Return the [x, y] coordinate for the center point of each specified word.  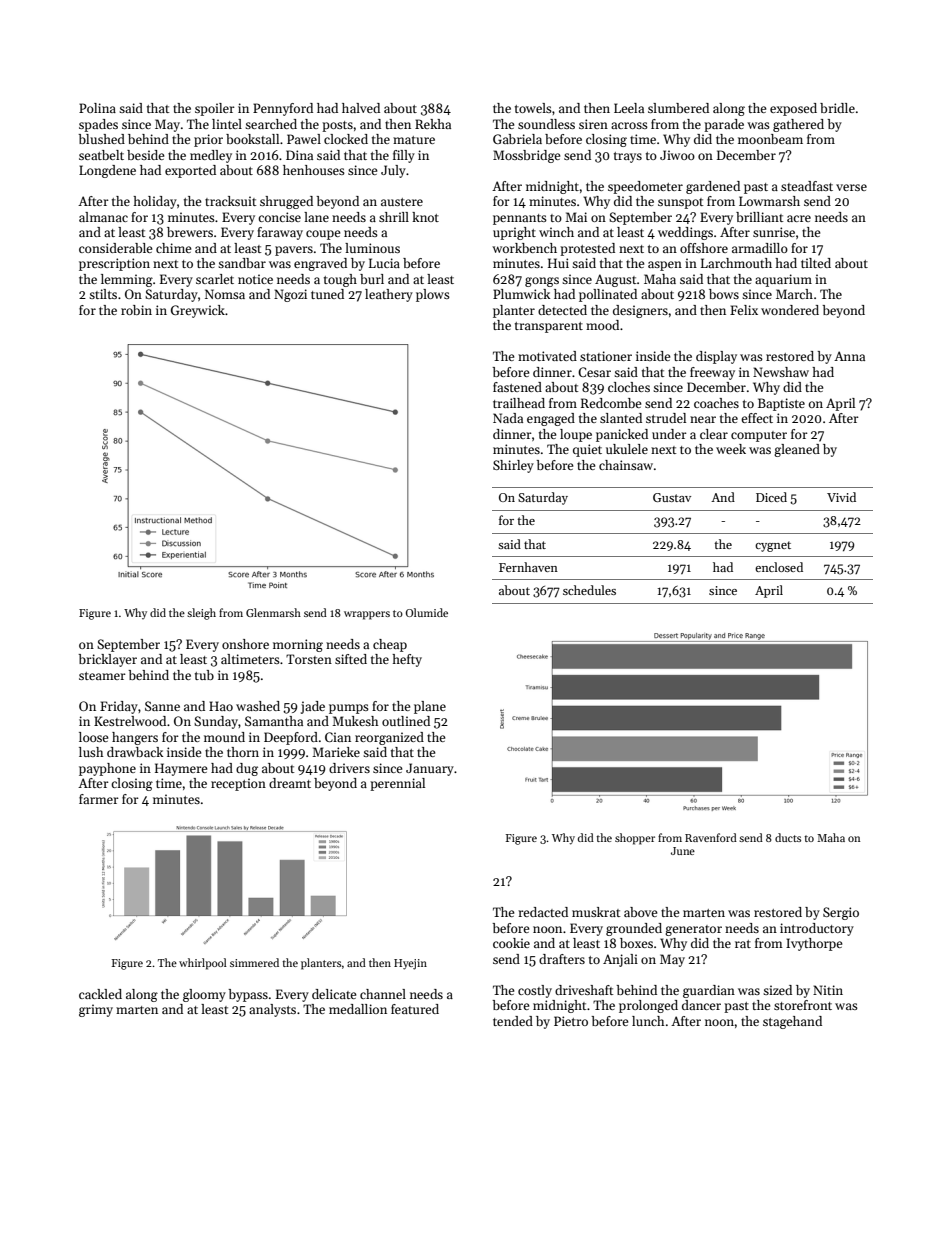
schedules [589, 590]
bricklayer [107, 660]
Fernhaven [528, 567]
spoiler [215, 109]
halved [361, 108]
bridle [837, 108]
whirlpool [203, 964]
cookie [511, 943]
